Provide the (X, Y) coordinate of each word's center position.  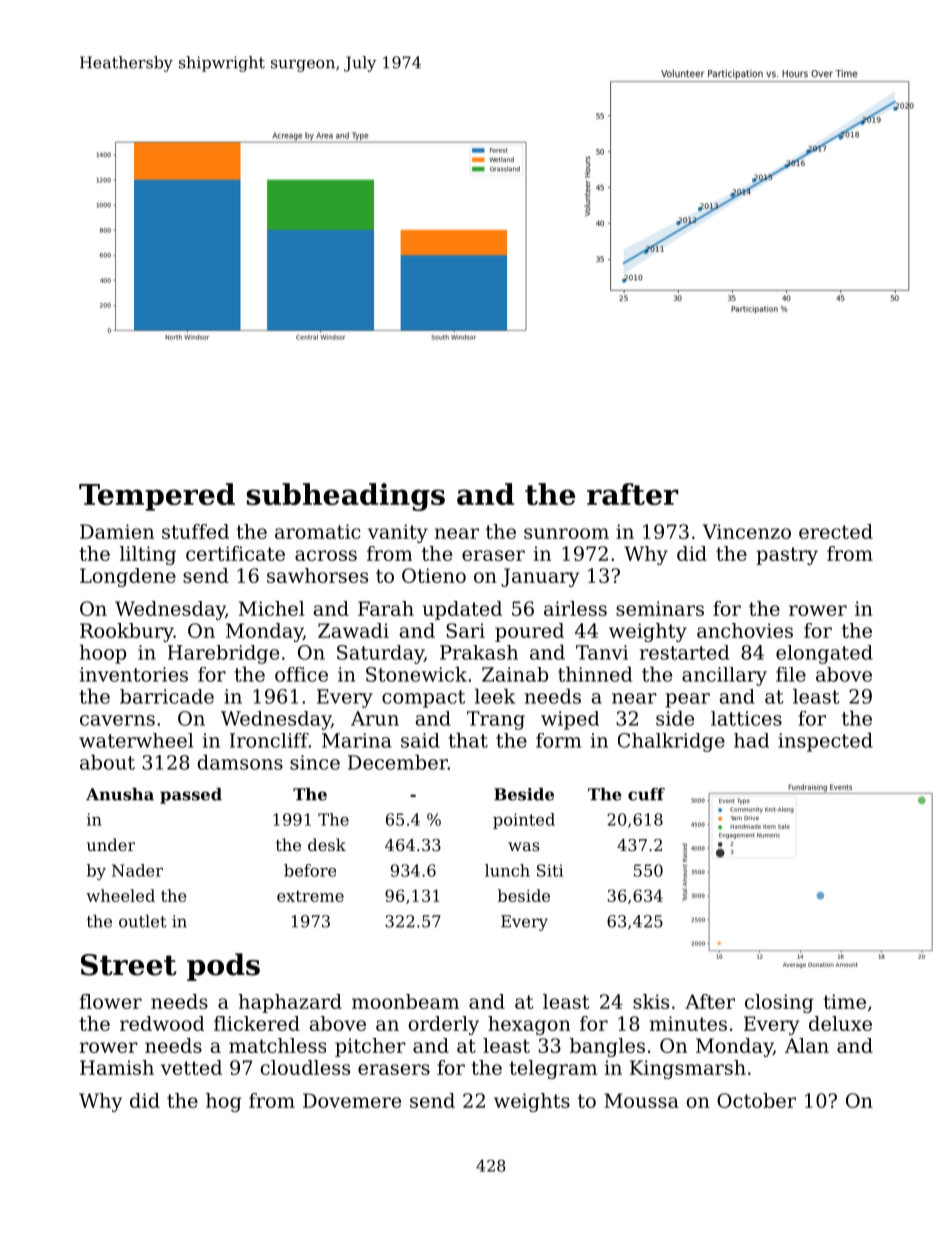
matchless (277, 1045)
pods (223, 967)
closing (779, 1003)
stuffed (195, 531)
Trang (496, 720)
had (751, 740)
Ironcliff (269, 740)
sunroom (566, 533)
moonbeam (405, 1001)
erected (836, 531)
